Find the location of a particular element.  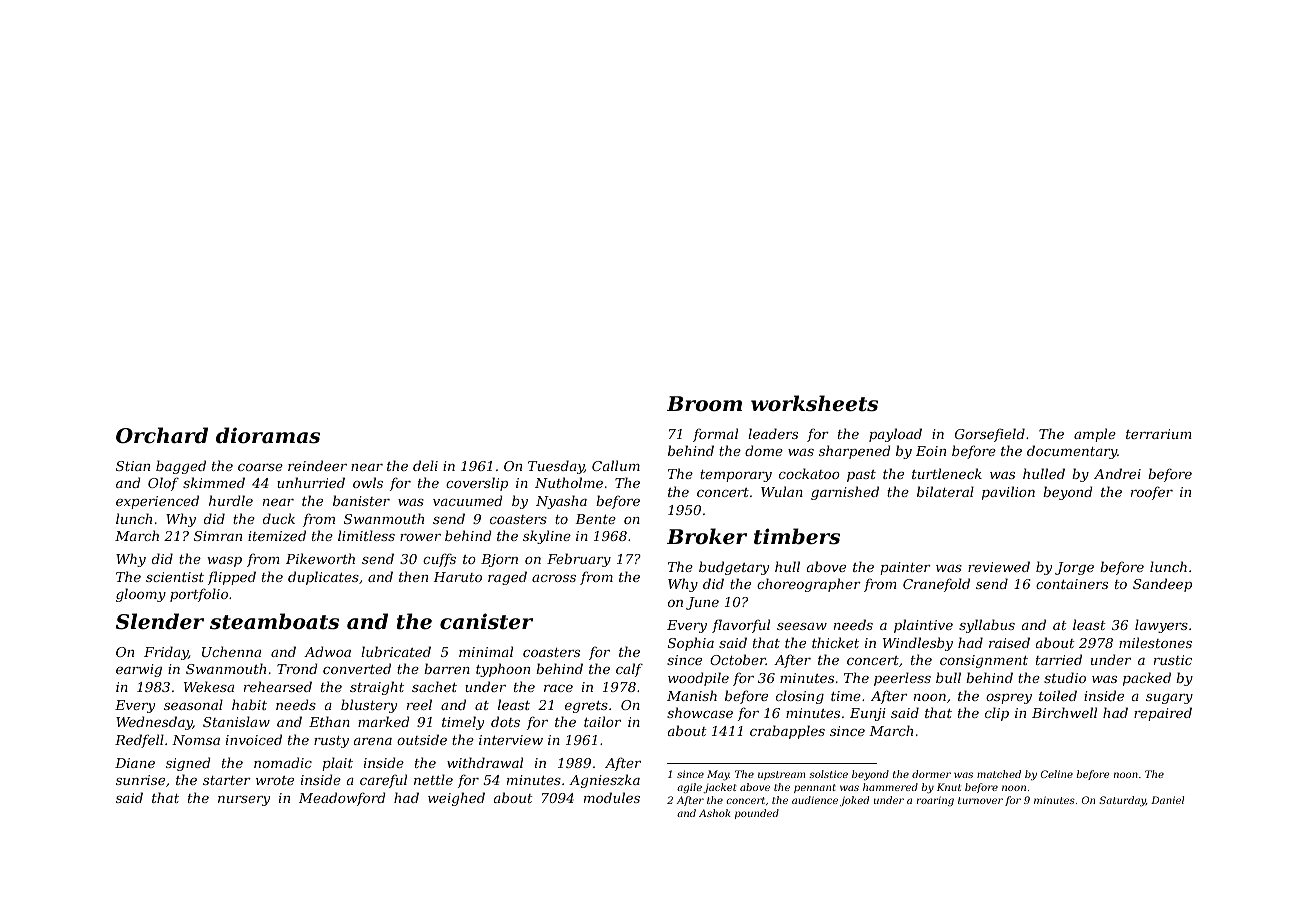

weighed is located at coordinates (456, 799).
